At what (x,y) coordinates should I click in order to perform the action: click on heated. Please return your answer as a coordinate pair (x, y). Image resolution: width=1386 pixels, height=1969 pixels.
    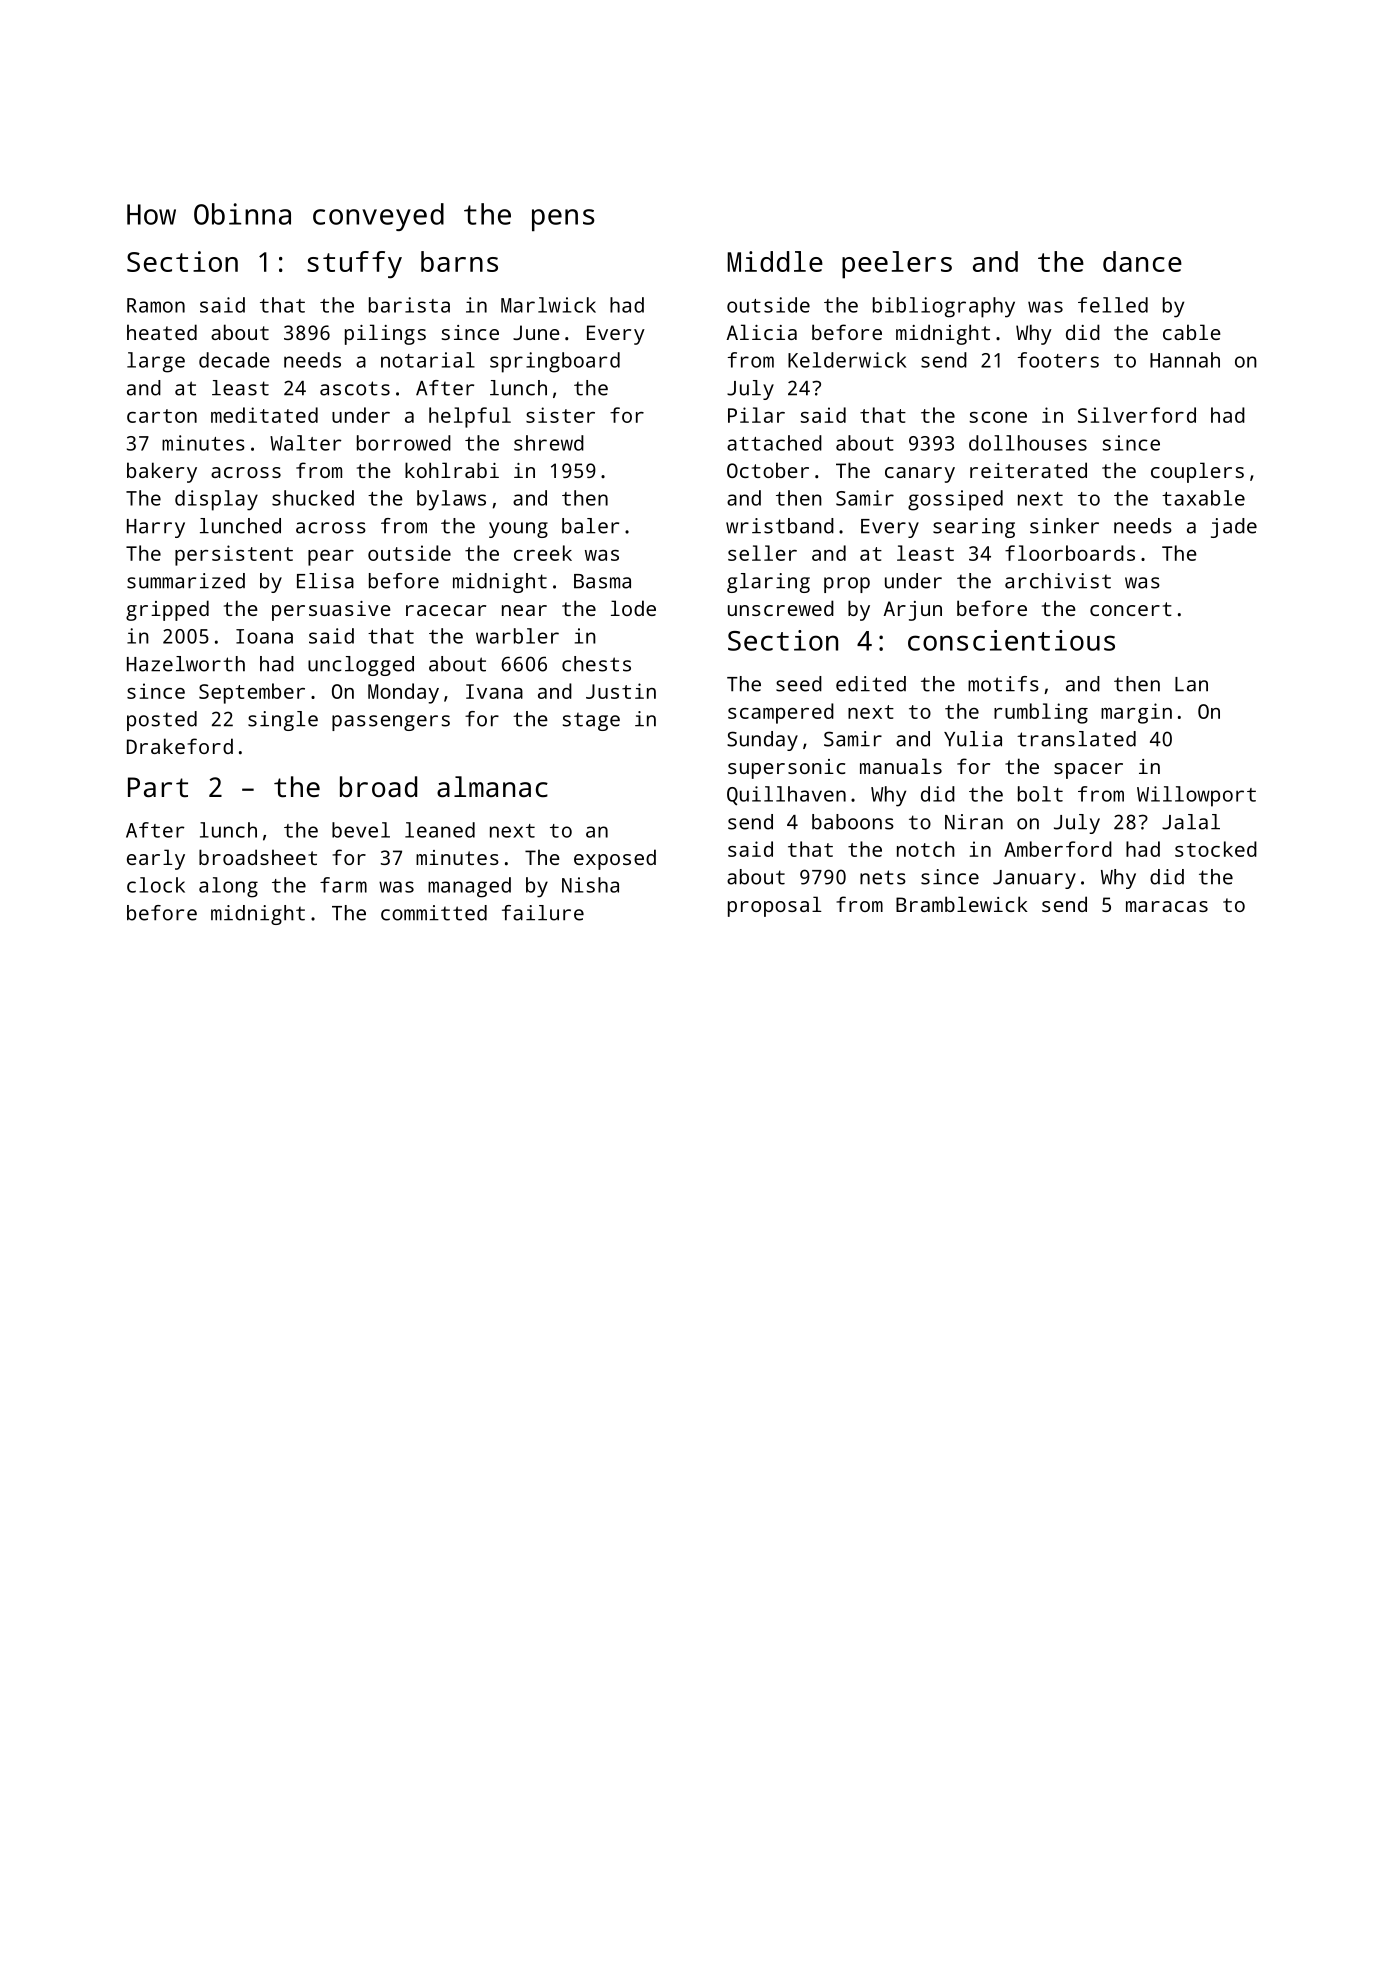
    Looking at the image, I should click on (162, 332).
